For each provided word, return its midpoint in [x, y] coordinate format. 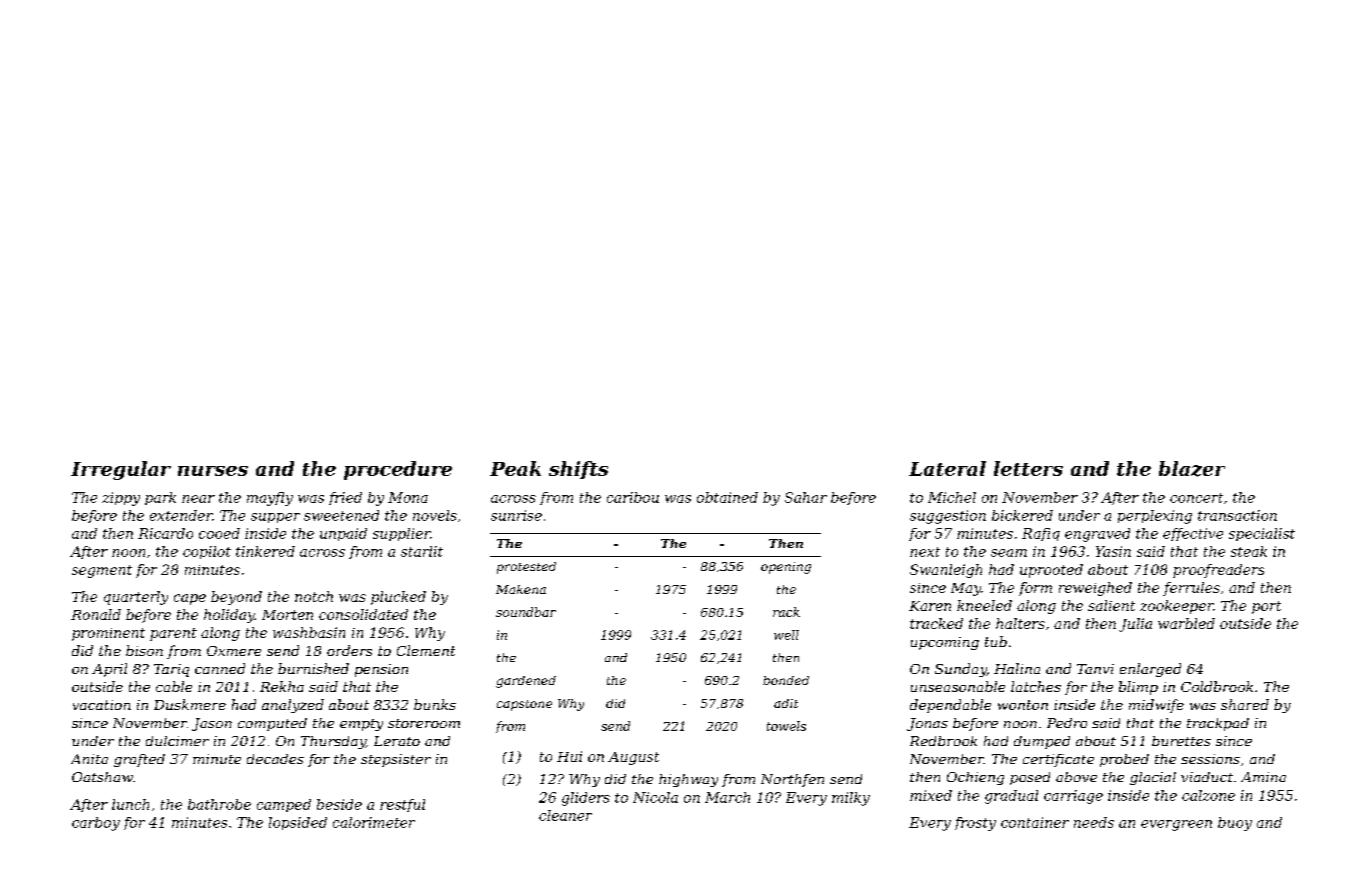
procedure [398, 470]
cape [190, 599]
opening [786, 568]
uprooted [1051, 571]
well [786, 635]
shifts [578, 470]
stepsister [396, 760]
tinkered [265, 551]
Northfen [792, 780]
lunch [130, 804]
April [109, 670]
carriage [1073, 797]
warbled [1186, 623]
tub [996, 641]
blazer [1192, 469]
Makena [521, 589]
